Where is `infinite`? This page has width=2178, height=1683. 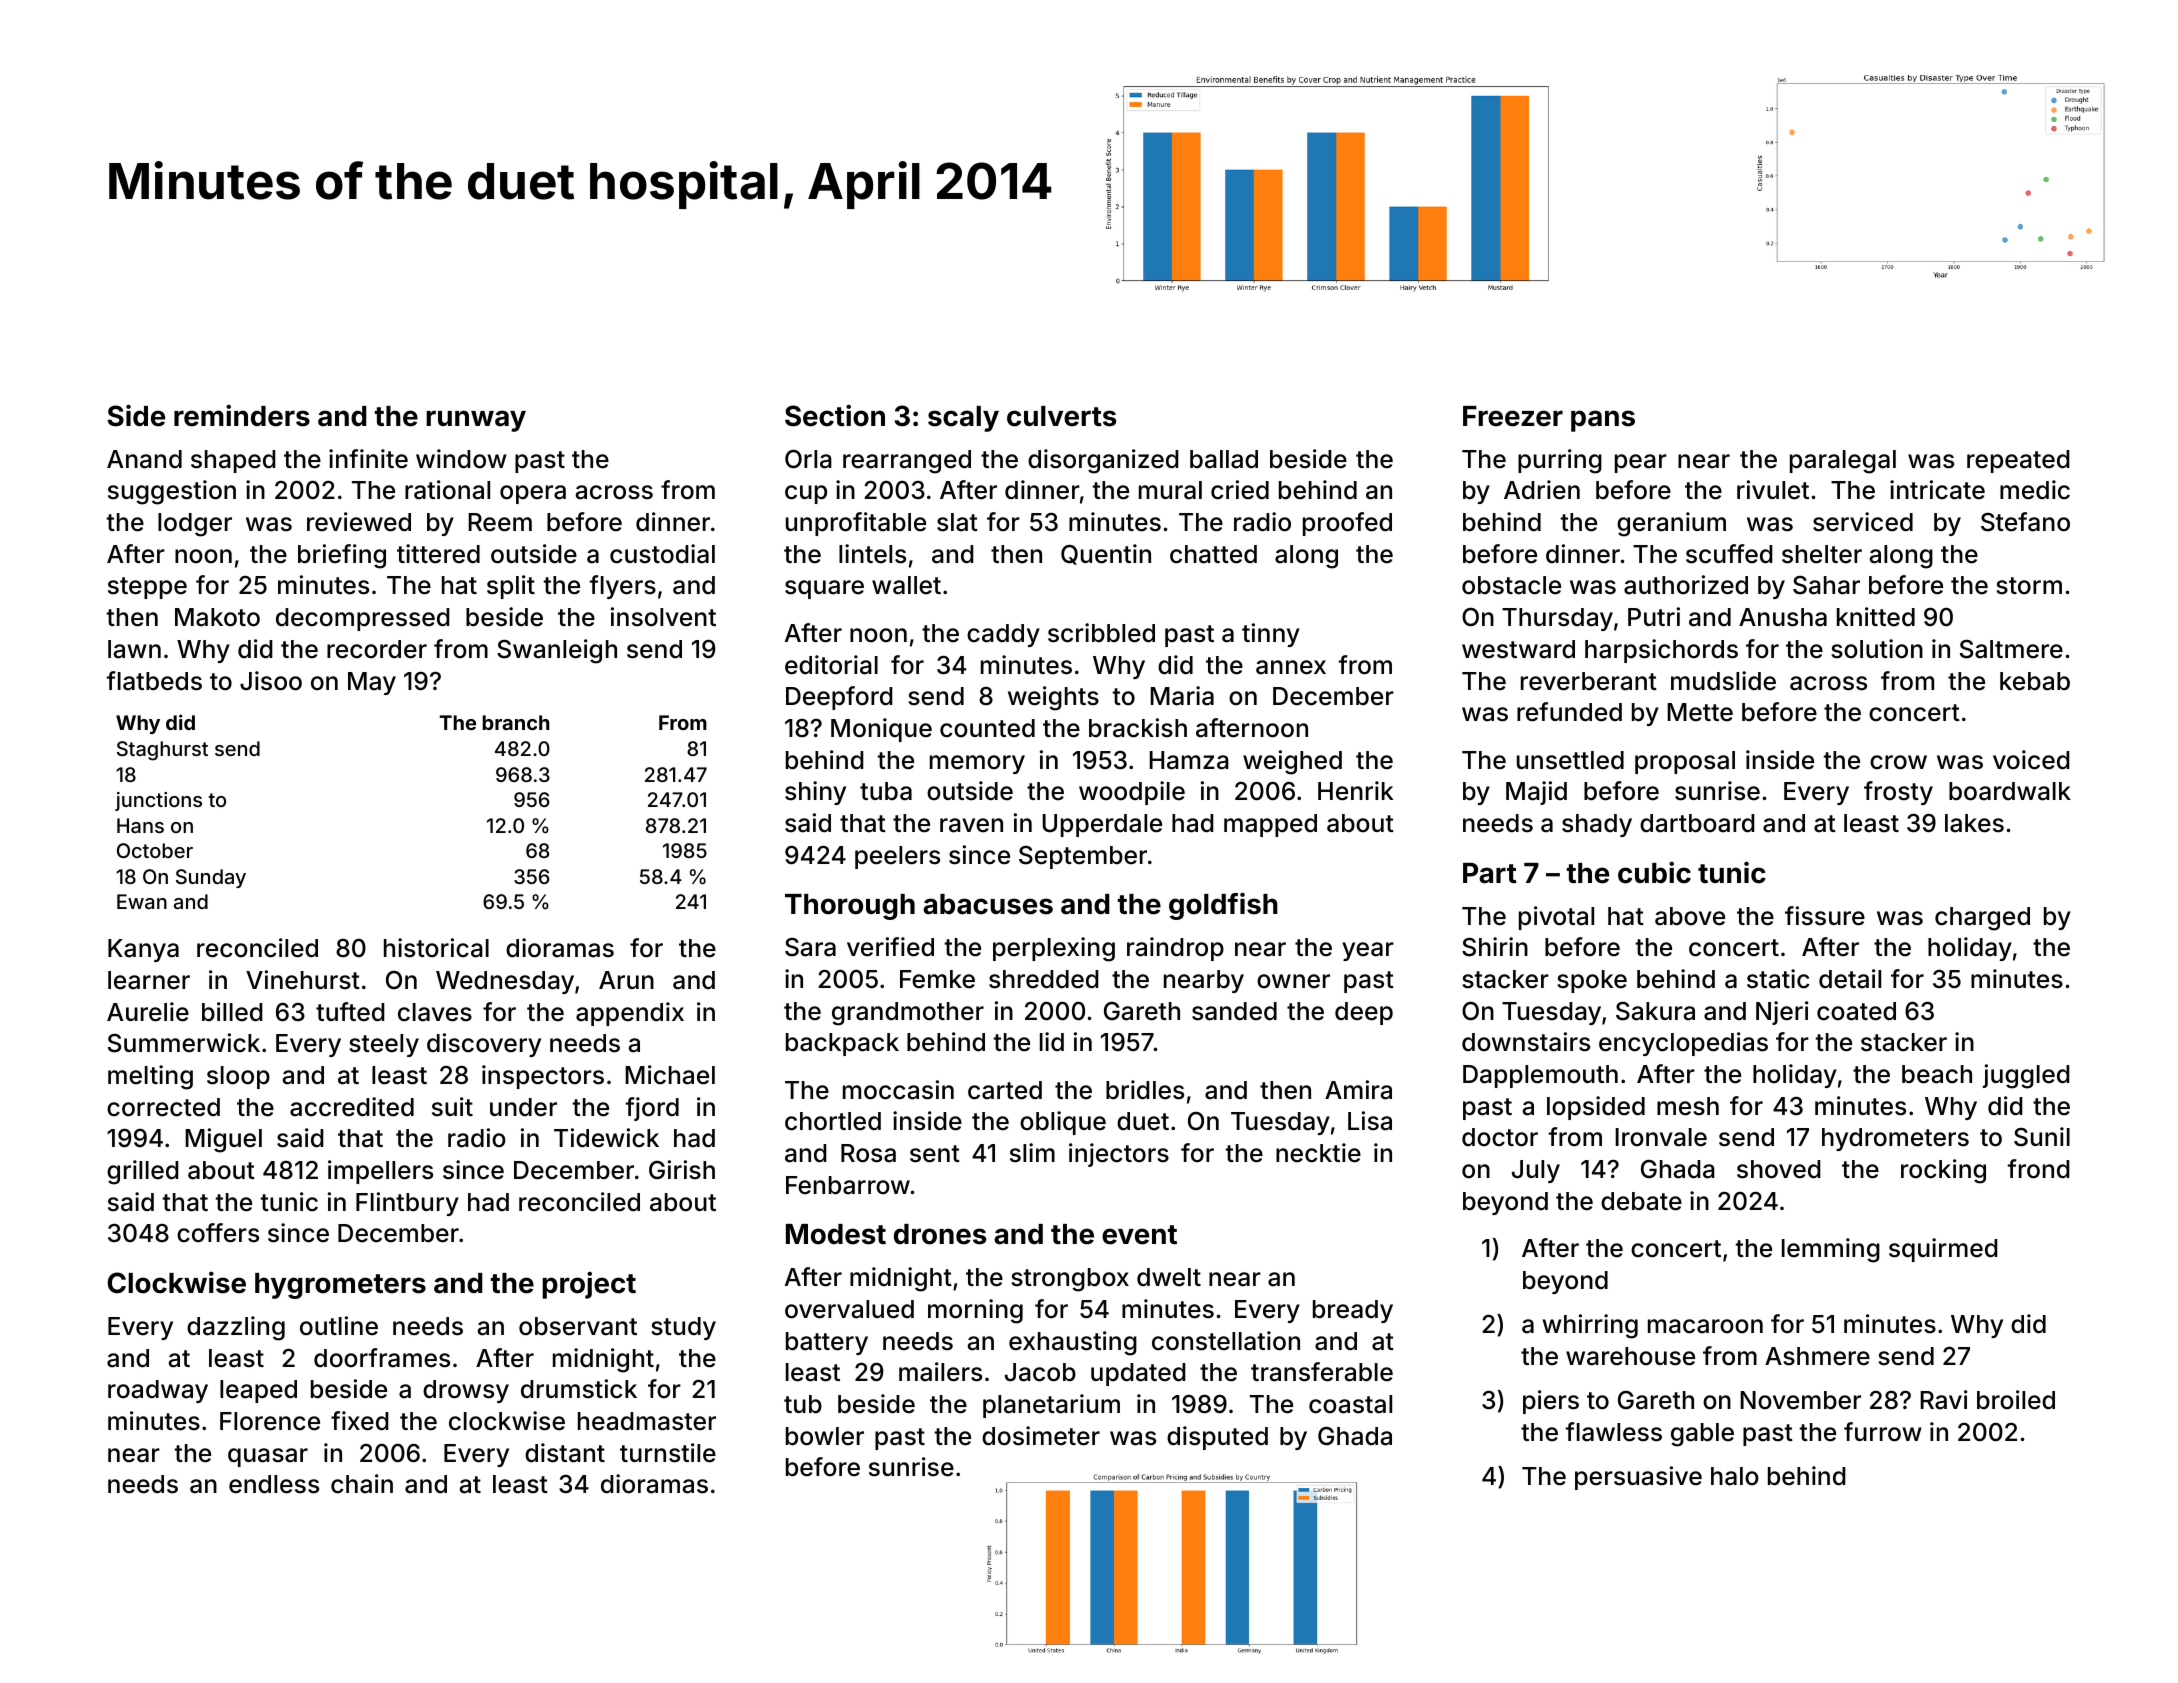 infinite is located at coordinates (368, 459).
